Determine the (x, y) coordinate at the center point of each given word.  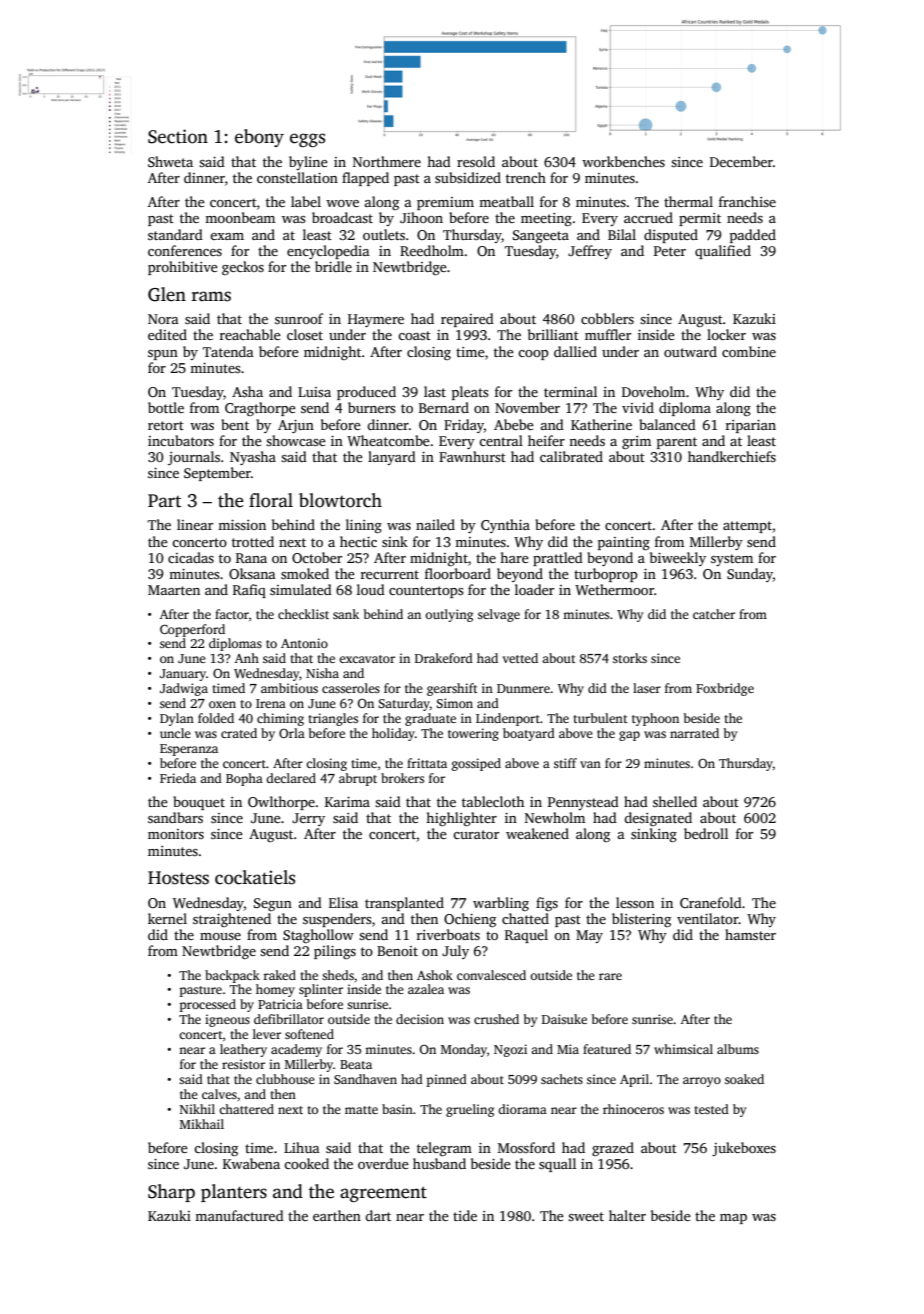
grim (636, 442)
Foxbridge (725, 689)
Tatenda (228, 351)
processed (208, 1005)
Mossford (526, 1147)
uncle (175, 733)
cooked (306, 1163)
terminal (570, 391)
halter (627, 1215)
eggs (307, 140)
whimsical (683, 1049)
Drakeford (444, 658)
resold (476, 161)
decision (420, 1019)
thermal (688, 201)
